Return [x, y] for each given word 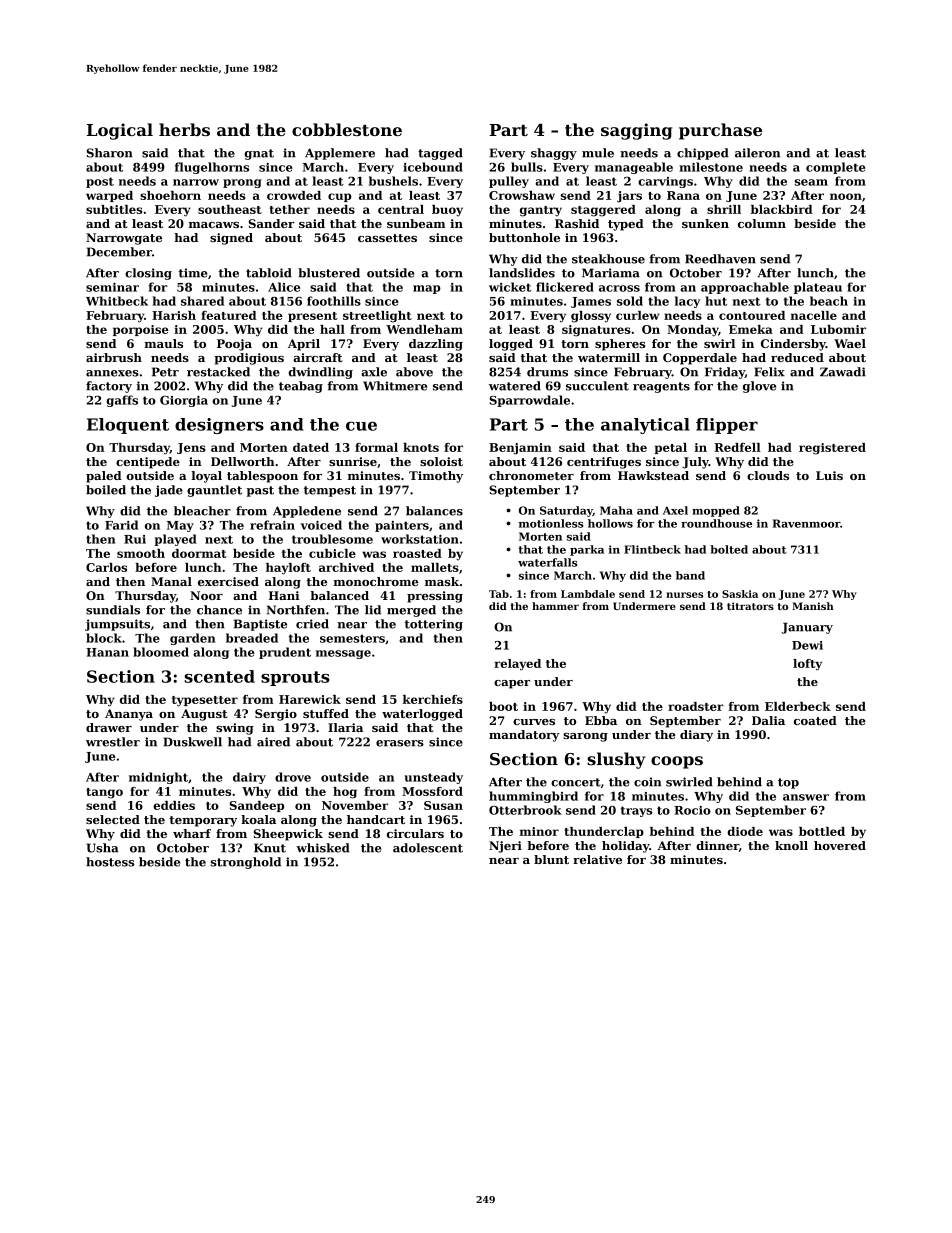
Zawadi [843, 372]
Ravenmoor [806, 523]
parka [587, 550]
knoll [791, 845]
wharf [192, 833]
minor [539, 831]
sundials [113, 610]
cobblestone [347, 129]
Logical [120, 131]
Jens [191, 448]
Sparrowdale [529, 401]
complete [836, 168]
